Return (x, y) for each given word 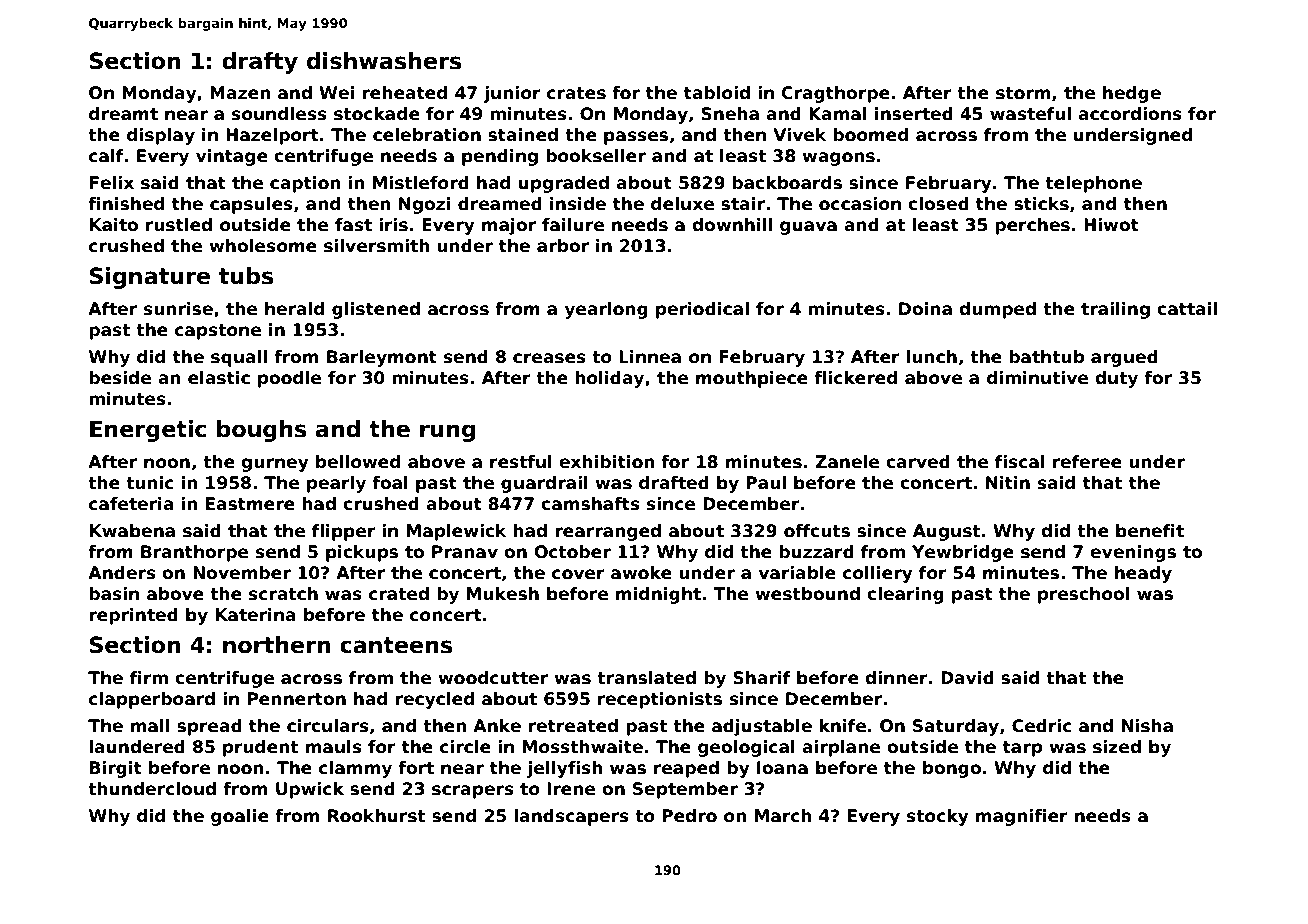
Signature (150, 278)
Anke (497, 726)
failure (573, 225)
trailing (1115, 310)
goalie (240, 817)
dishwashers (384, 61)
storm (1023, 93)
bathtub (1046, 357)
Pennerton (297, 699)
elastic (219, 378)
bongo (952, 769)
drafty (260, 63)
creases (549, 358)
